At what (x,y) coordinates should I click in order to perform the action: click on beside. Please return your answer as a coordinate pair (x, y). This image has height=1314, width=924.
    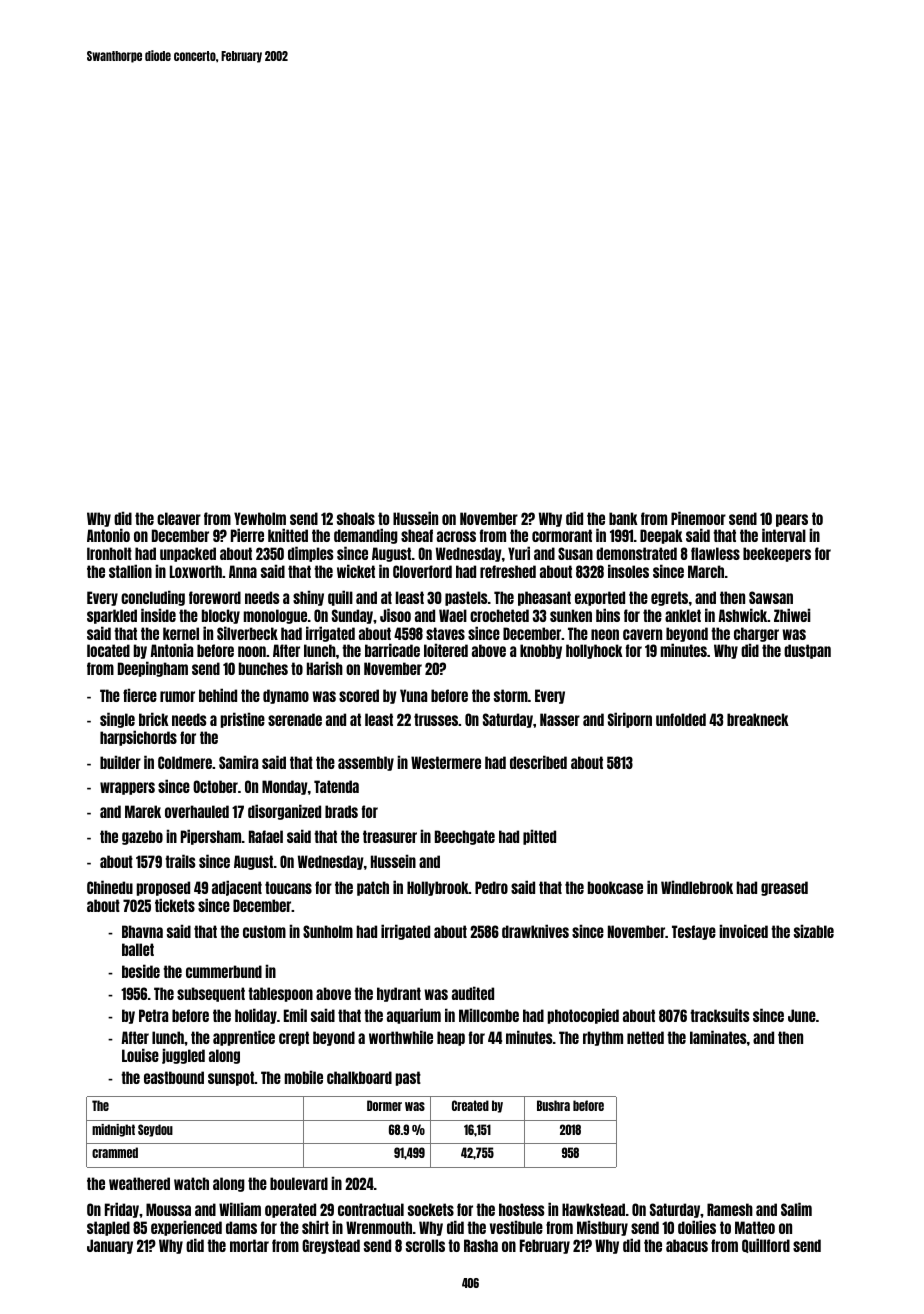
    Looking at the image, I should click on (141, 971).
